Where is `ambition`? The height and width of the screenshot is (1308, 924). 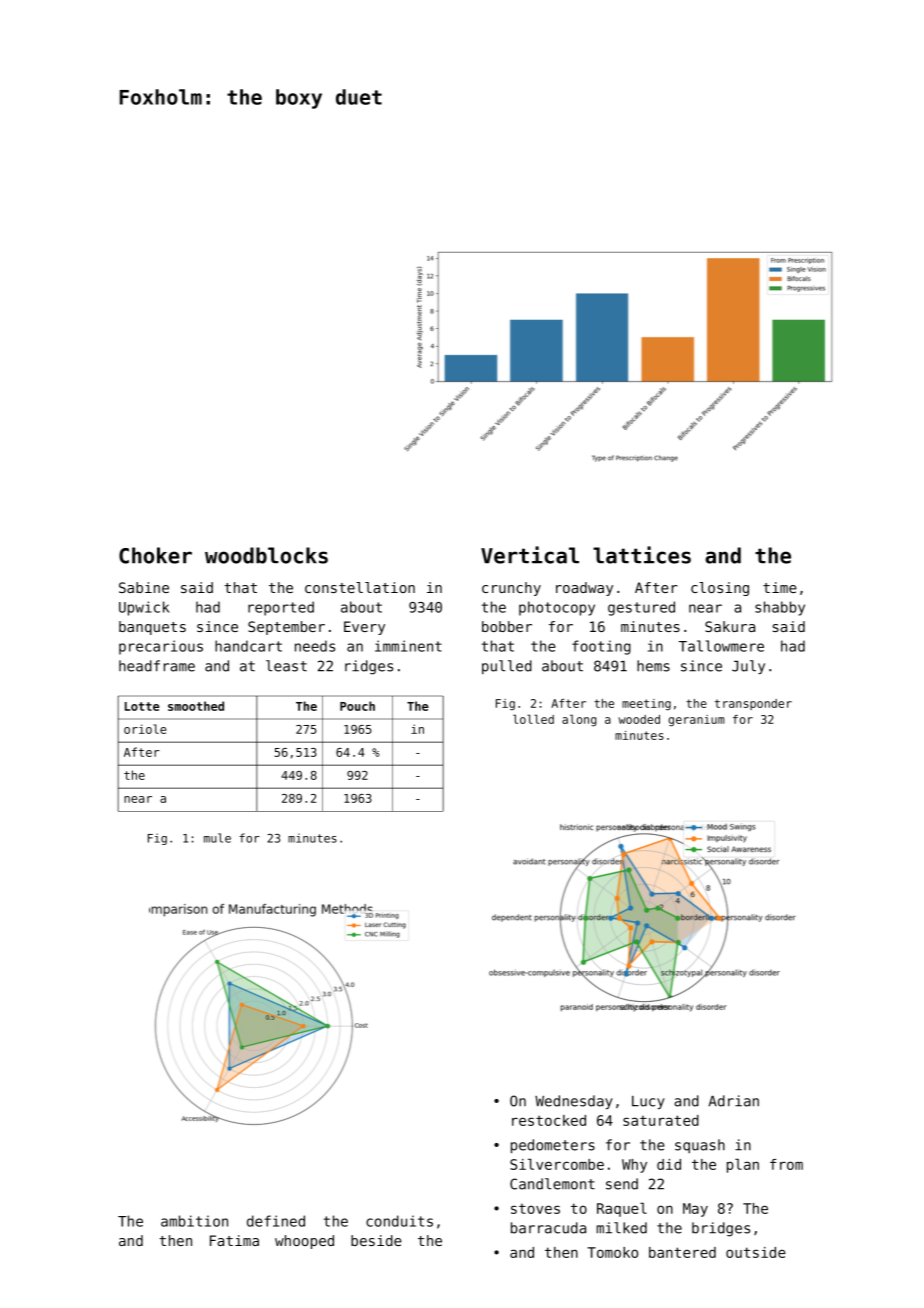
ambition is located at coordinates (194, 1221).
